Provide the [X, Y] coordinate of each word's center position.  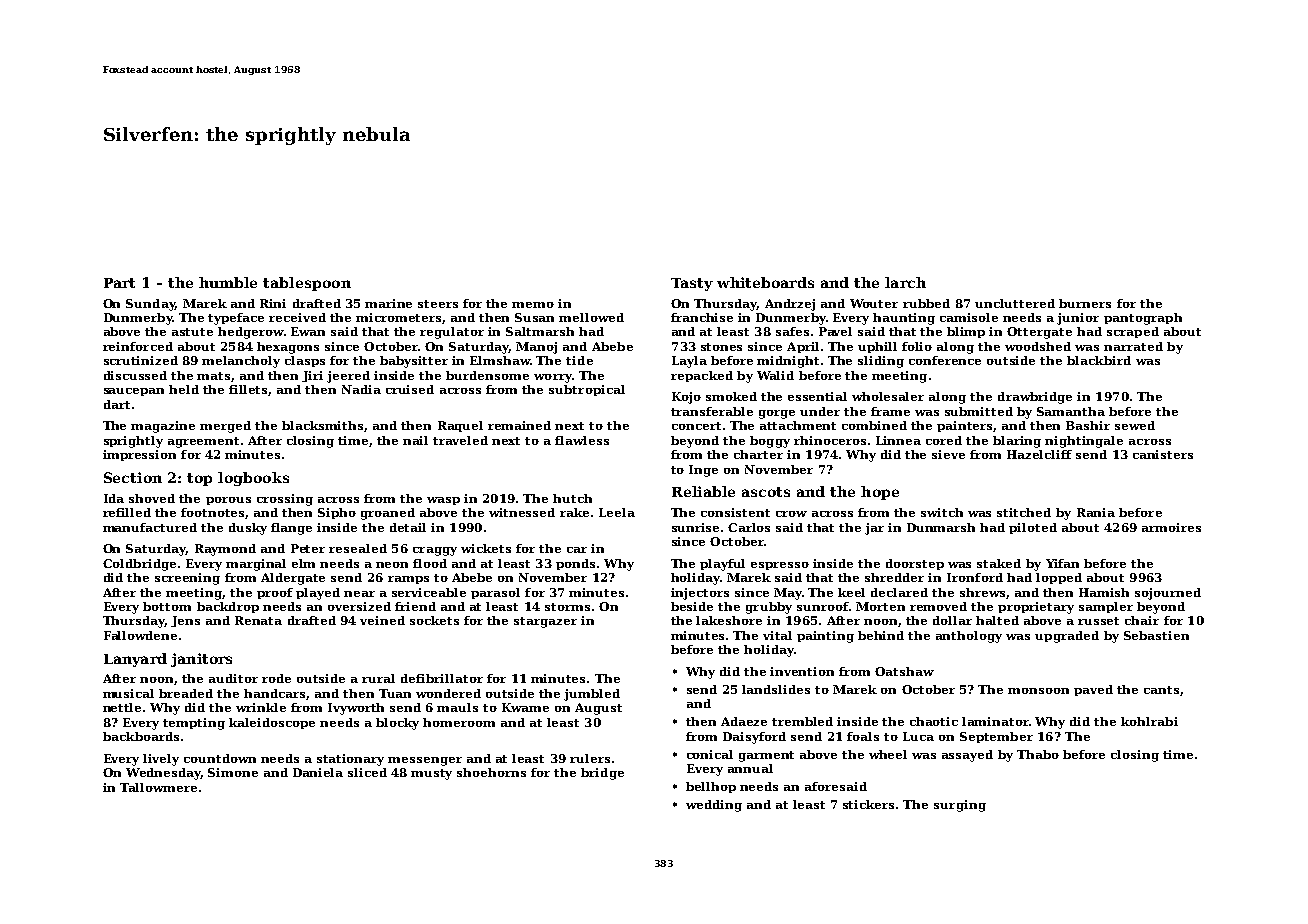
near [359, 594]
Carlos [749, 527]
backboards [141, 736]
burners [1085, 303]
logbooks [253, 479]
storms [567, 607]
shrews [982, 592]
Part [119, 283]
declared [899, 592]
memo [533, 305]
